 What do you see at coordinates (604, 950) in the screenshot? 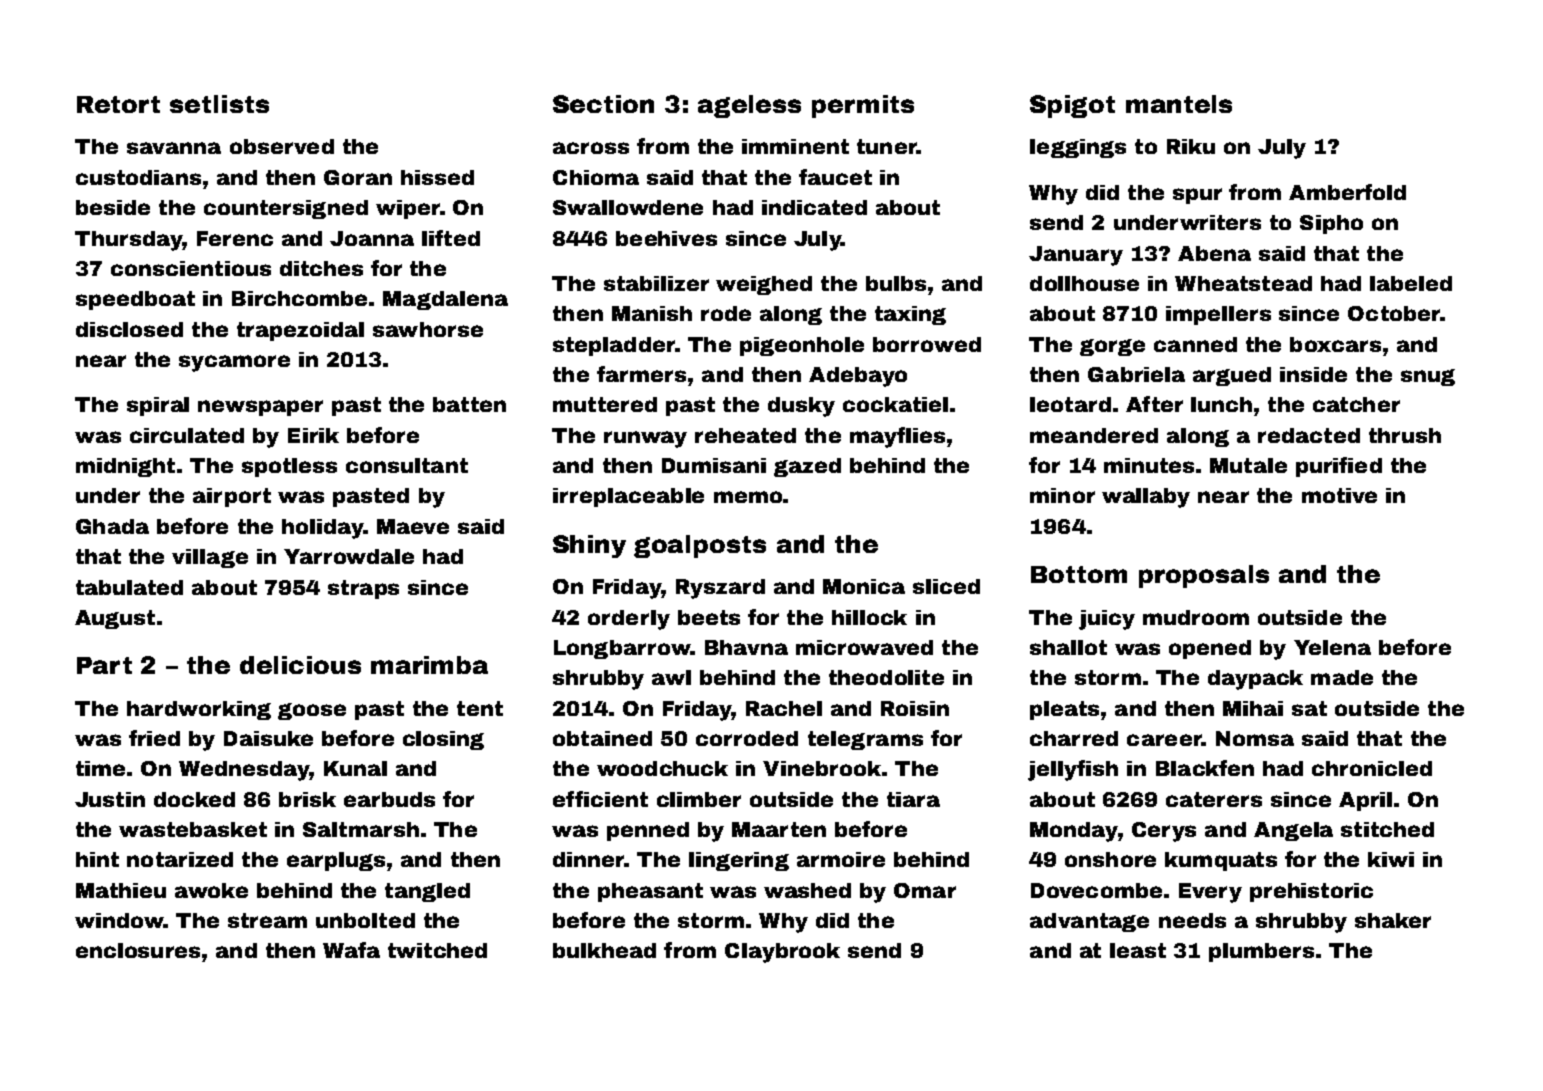
I see `bulkhead` at bounding box center [604, 950].
